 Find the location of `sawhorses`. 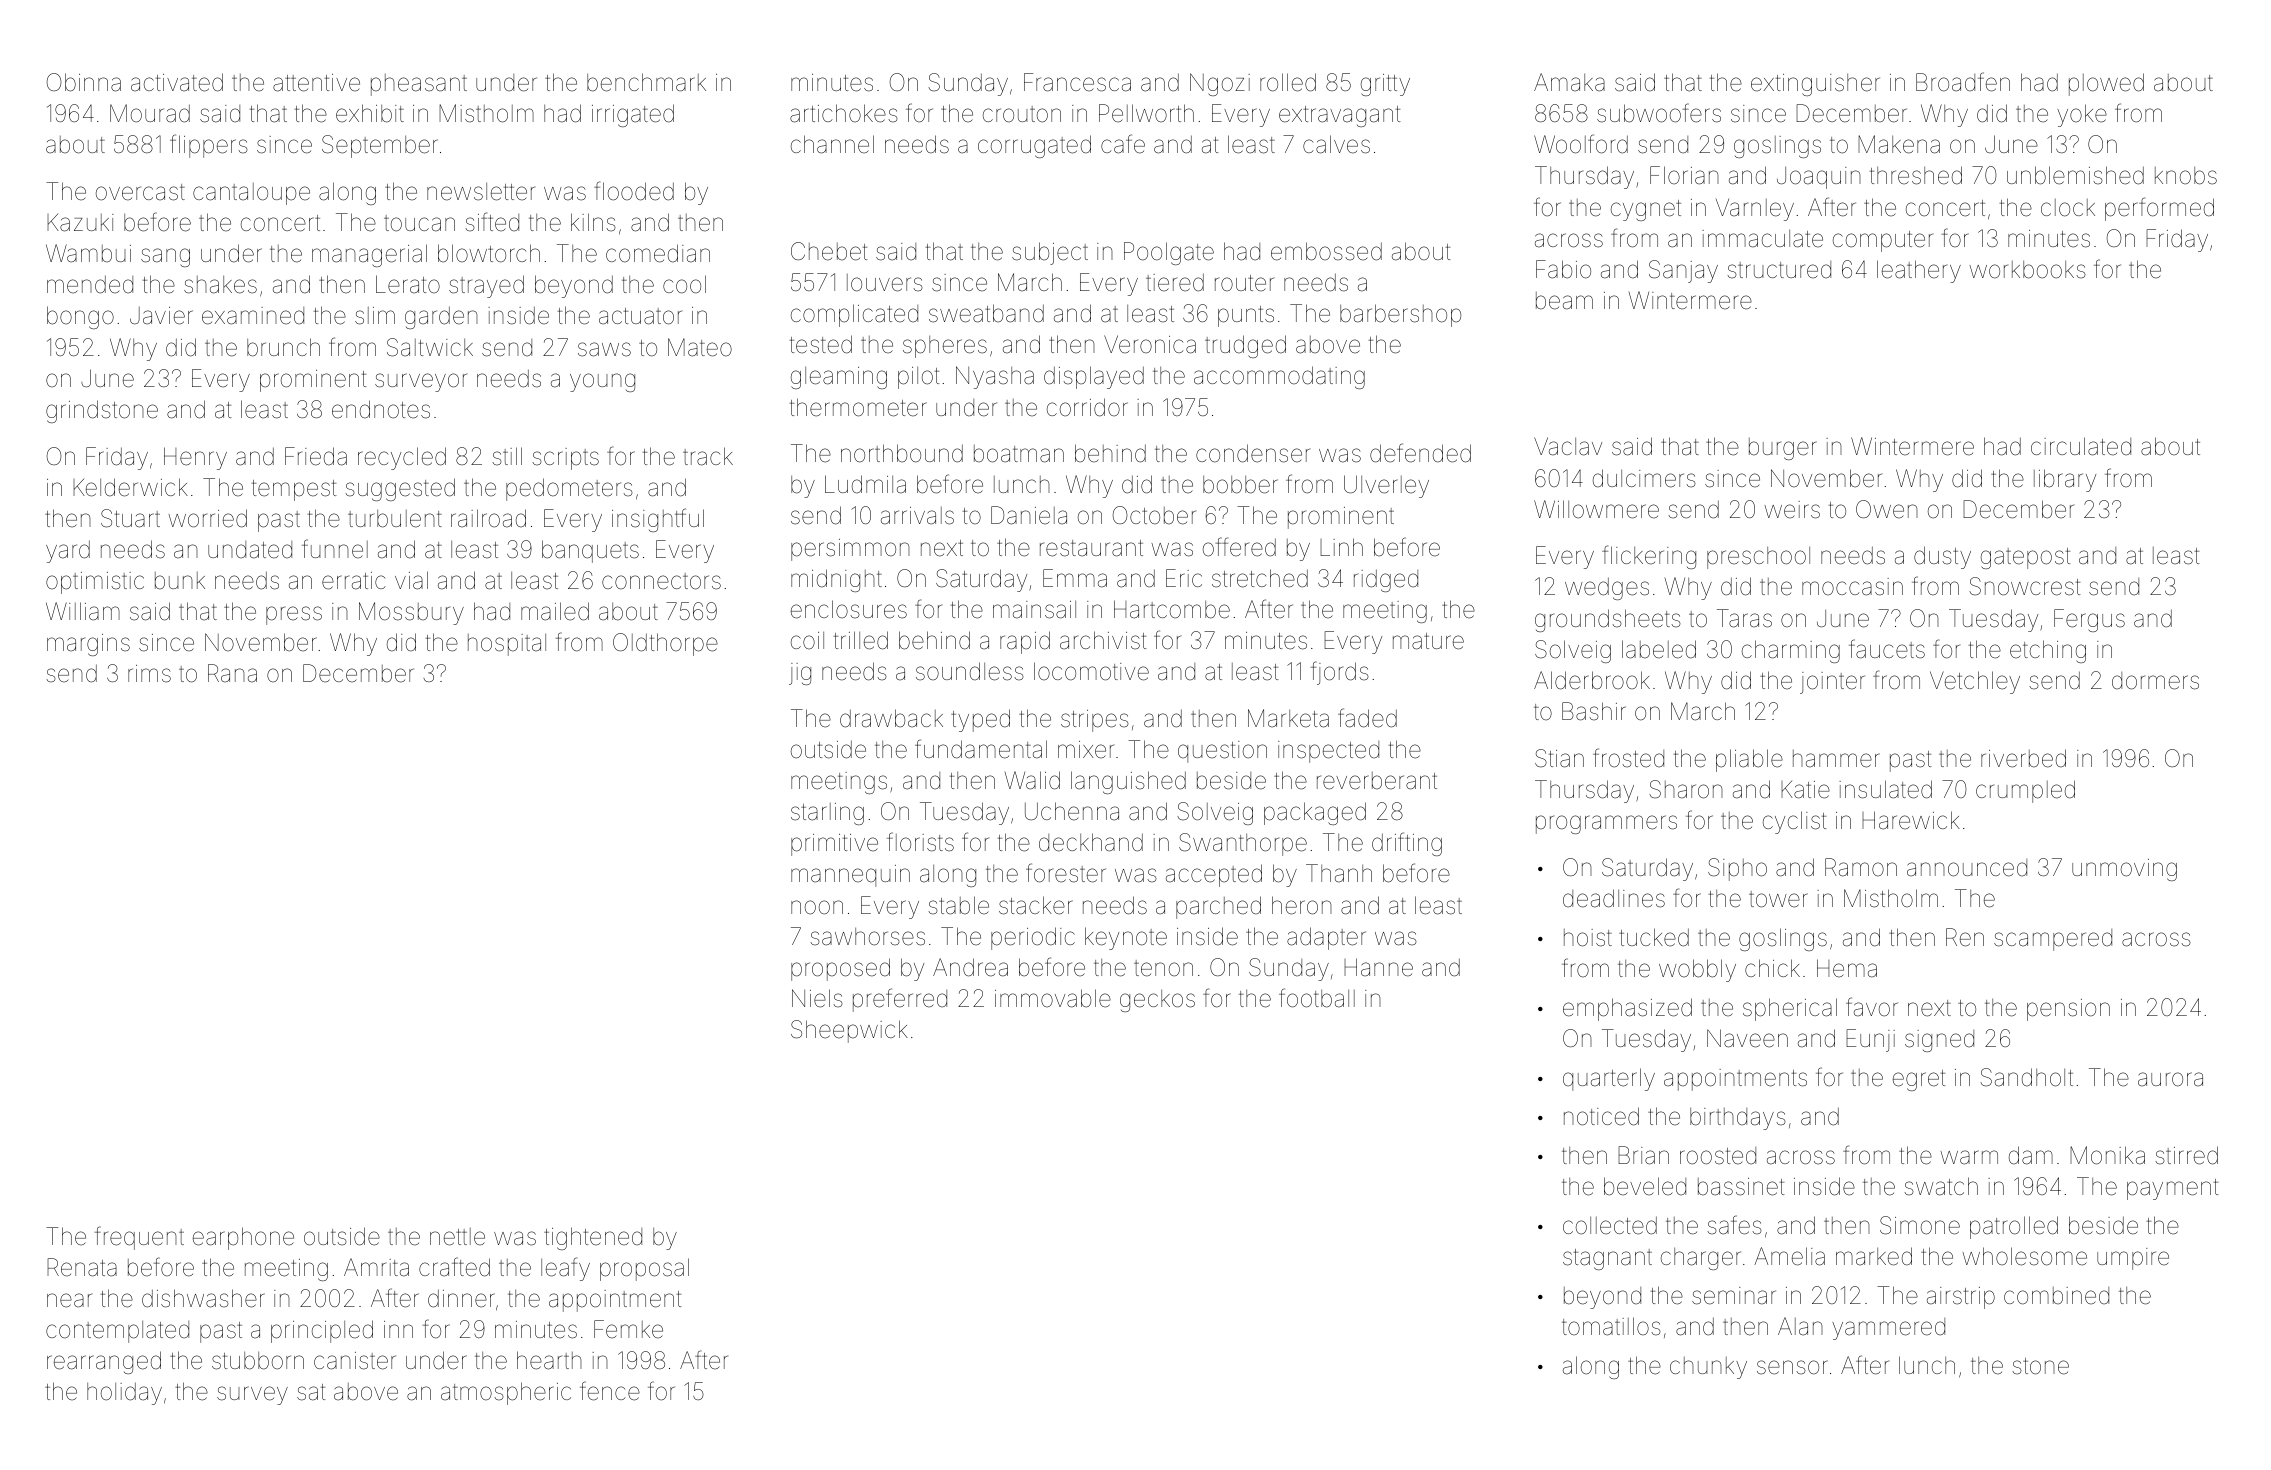

sawhorses is located at coordinates (868, 937).
